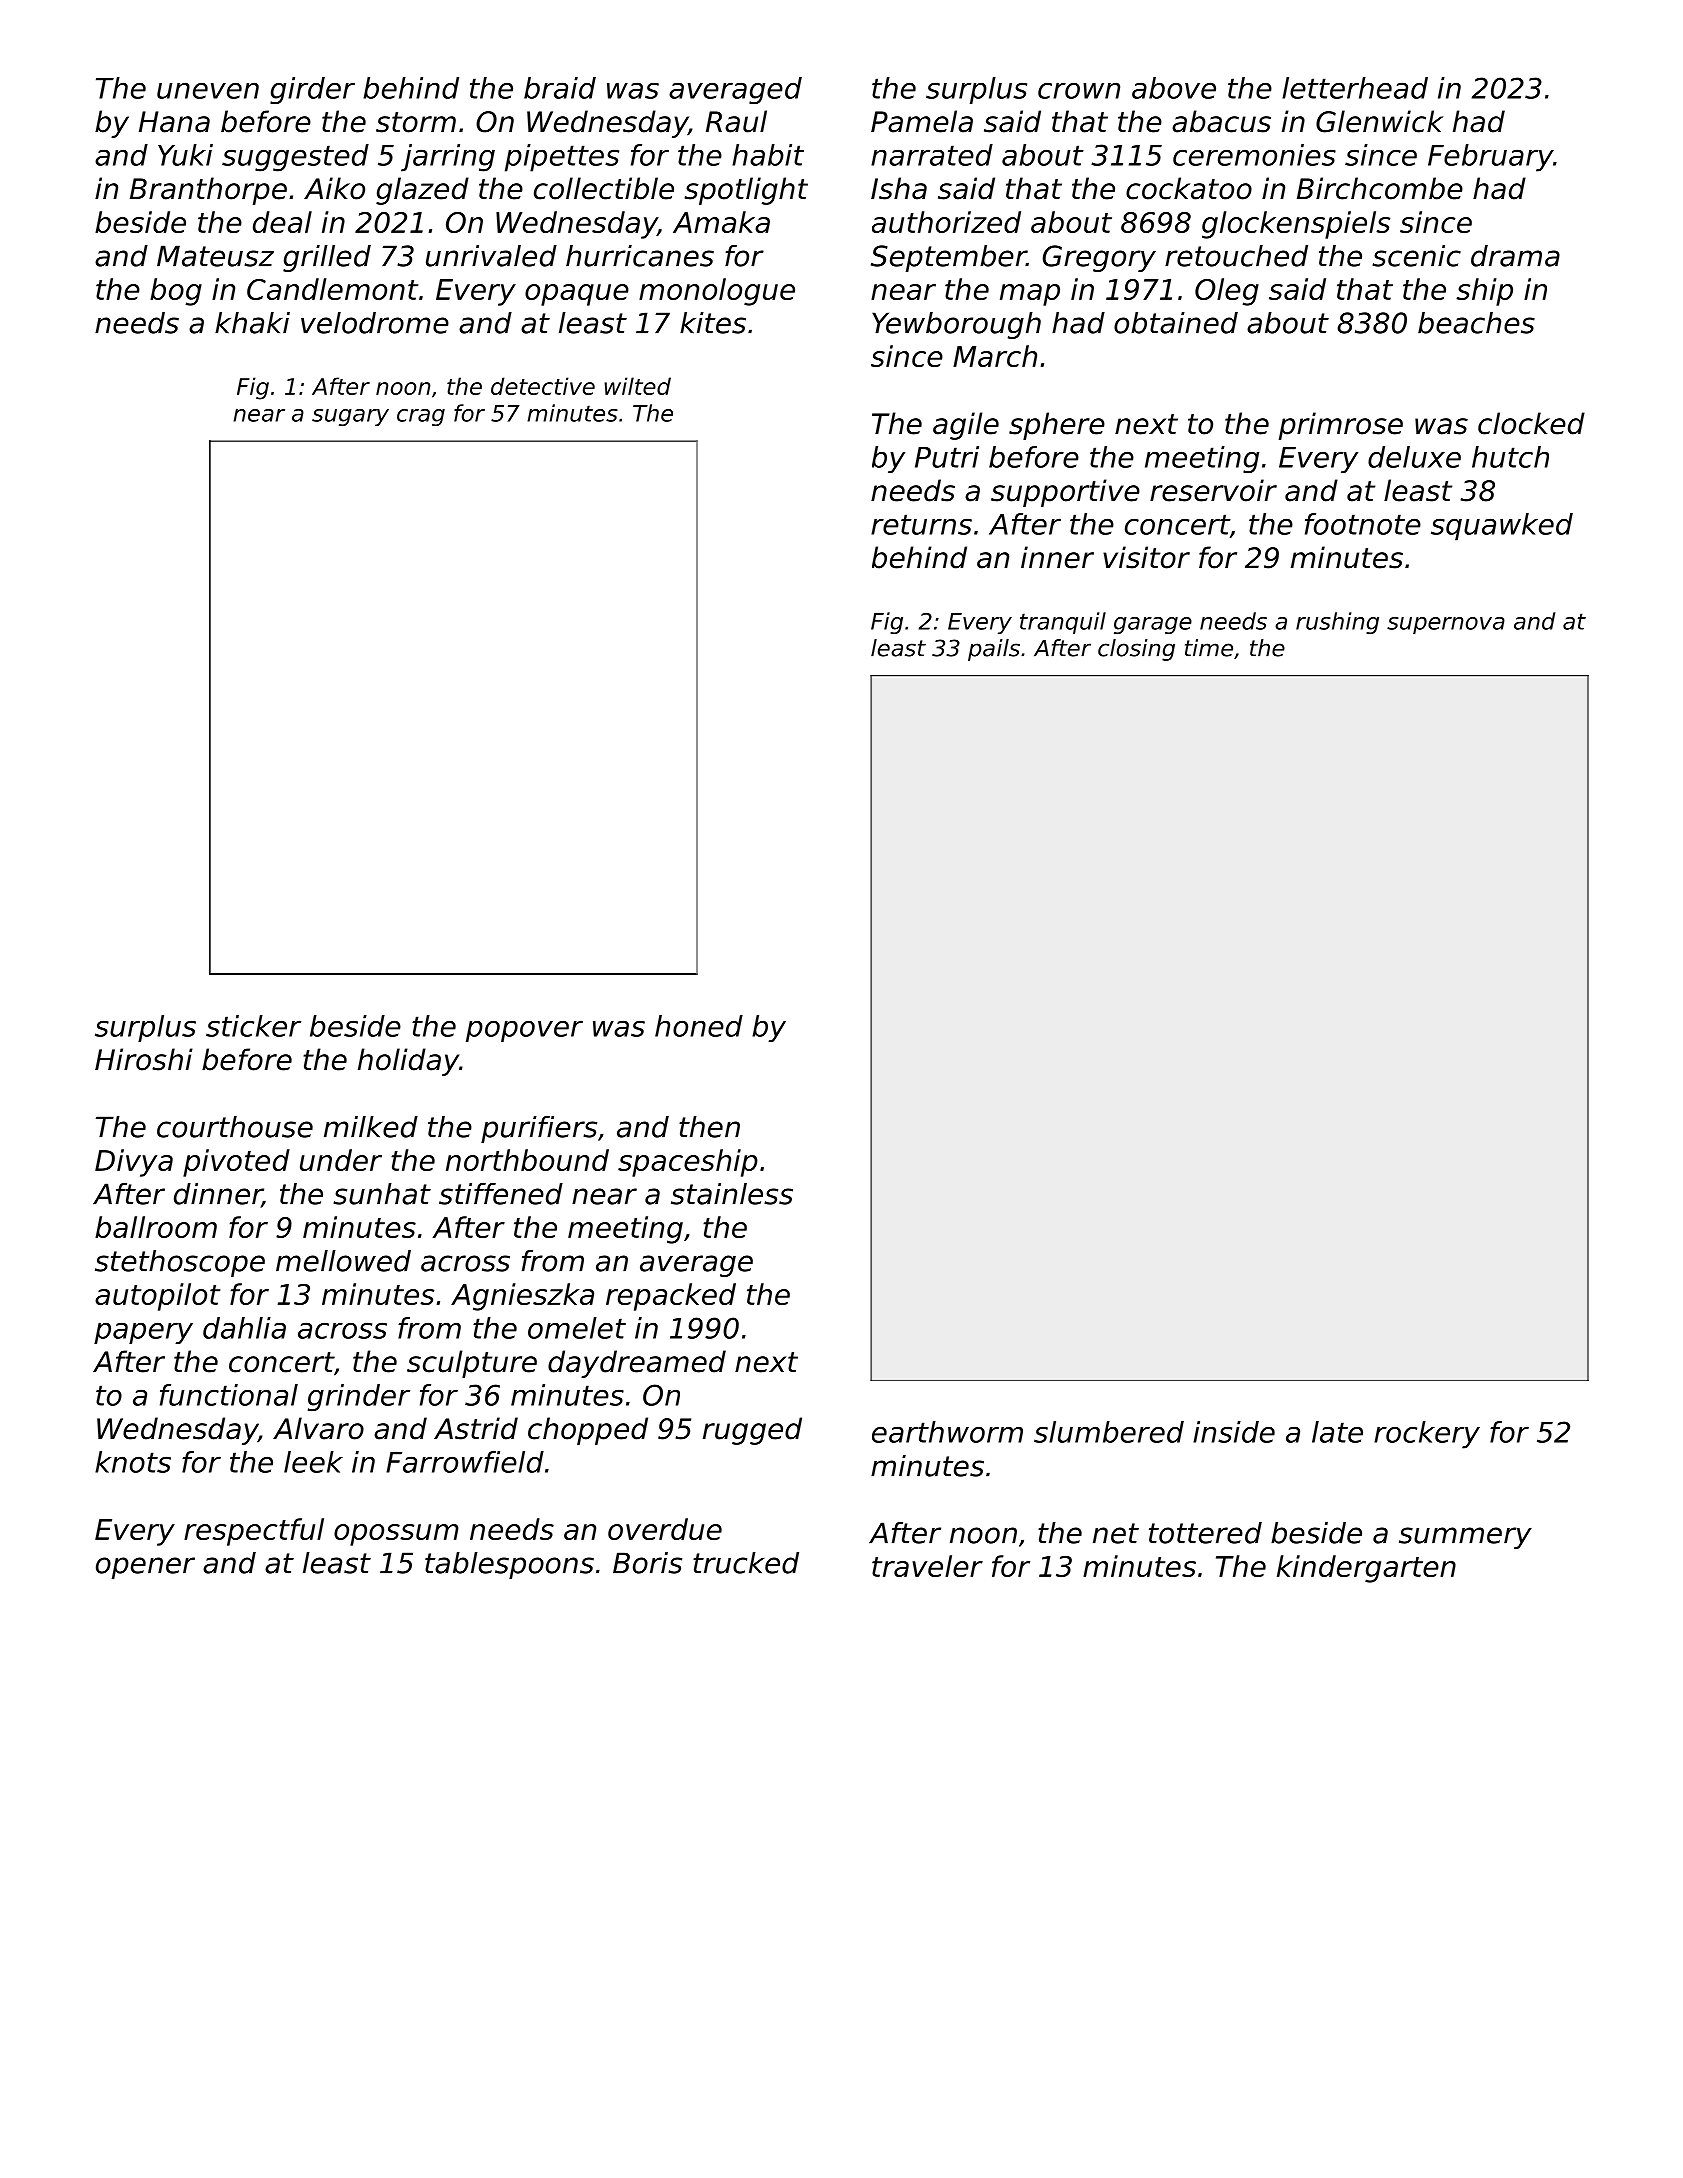 The image size is (1683, 2178). I want to click on letterhead, so click(1355, 88).
